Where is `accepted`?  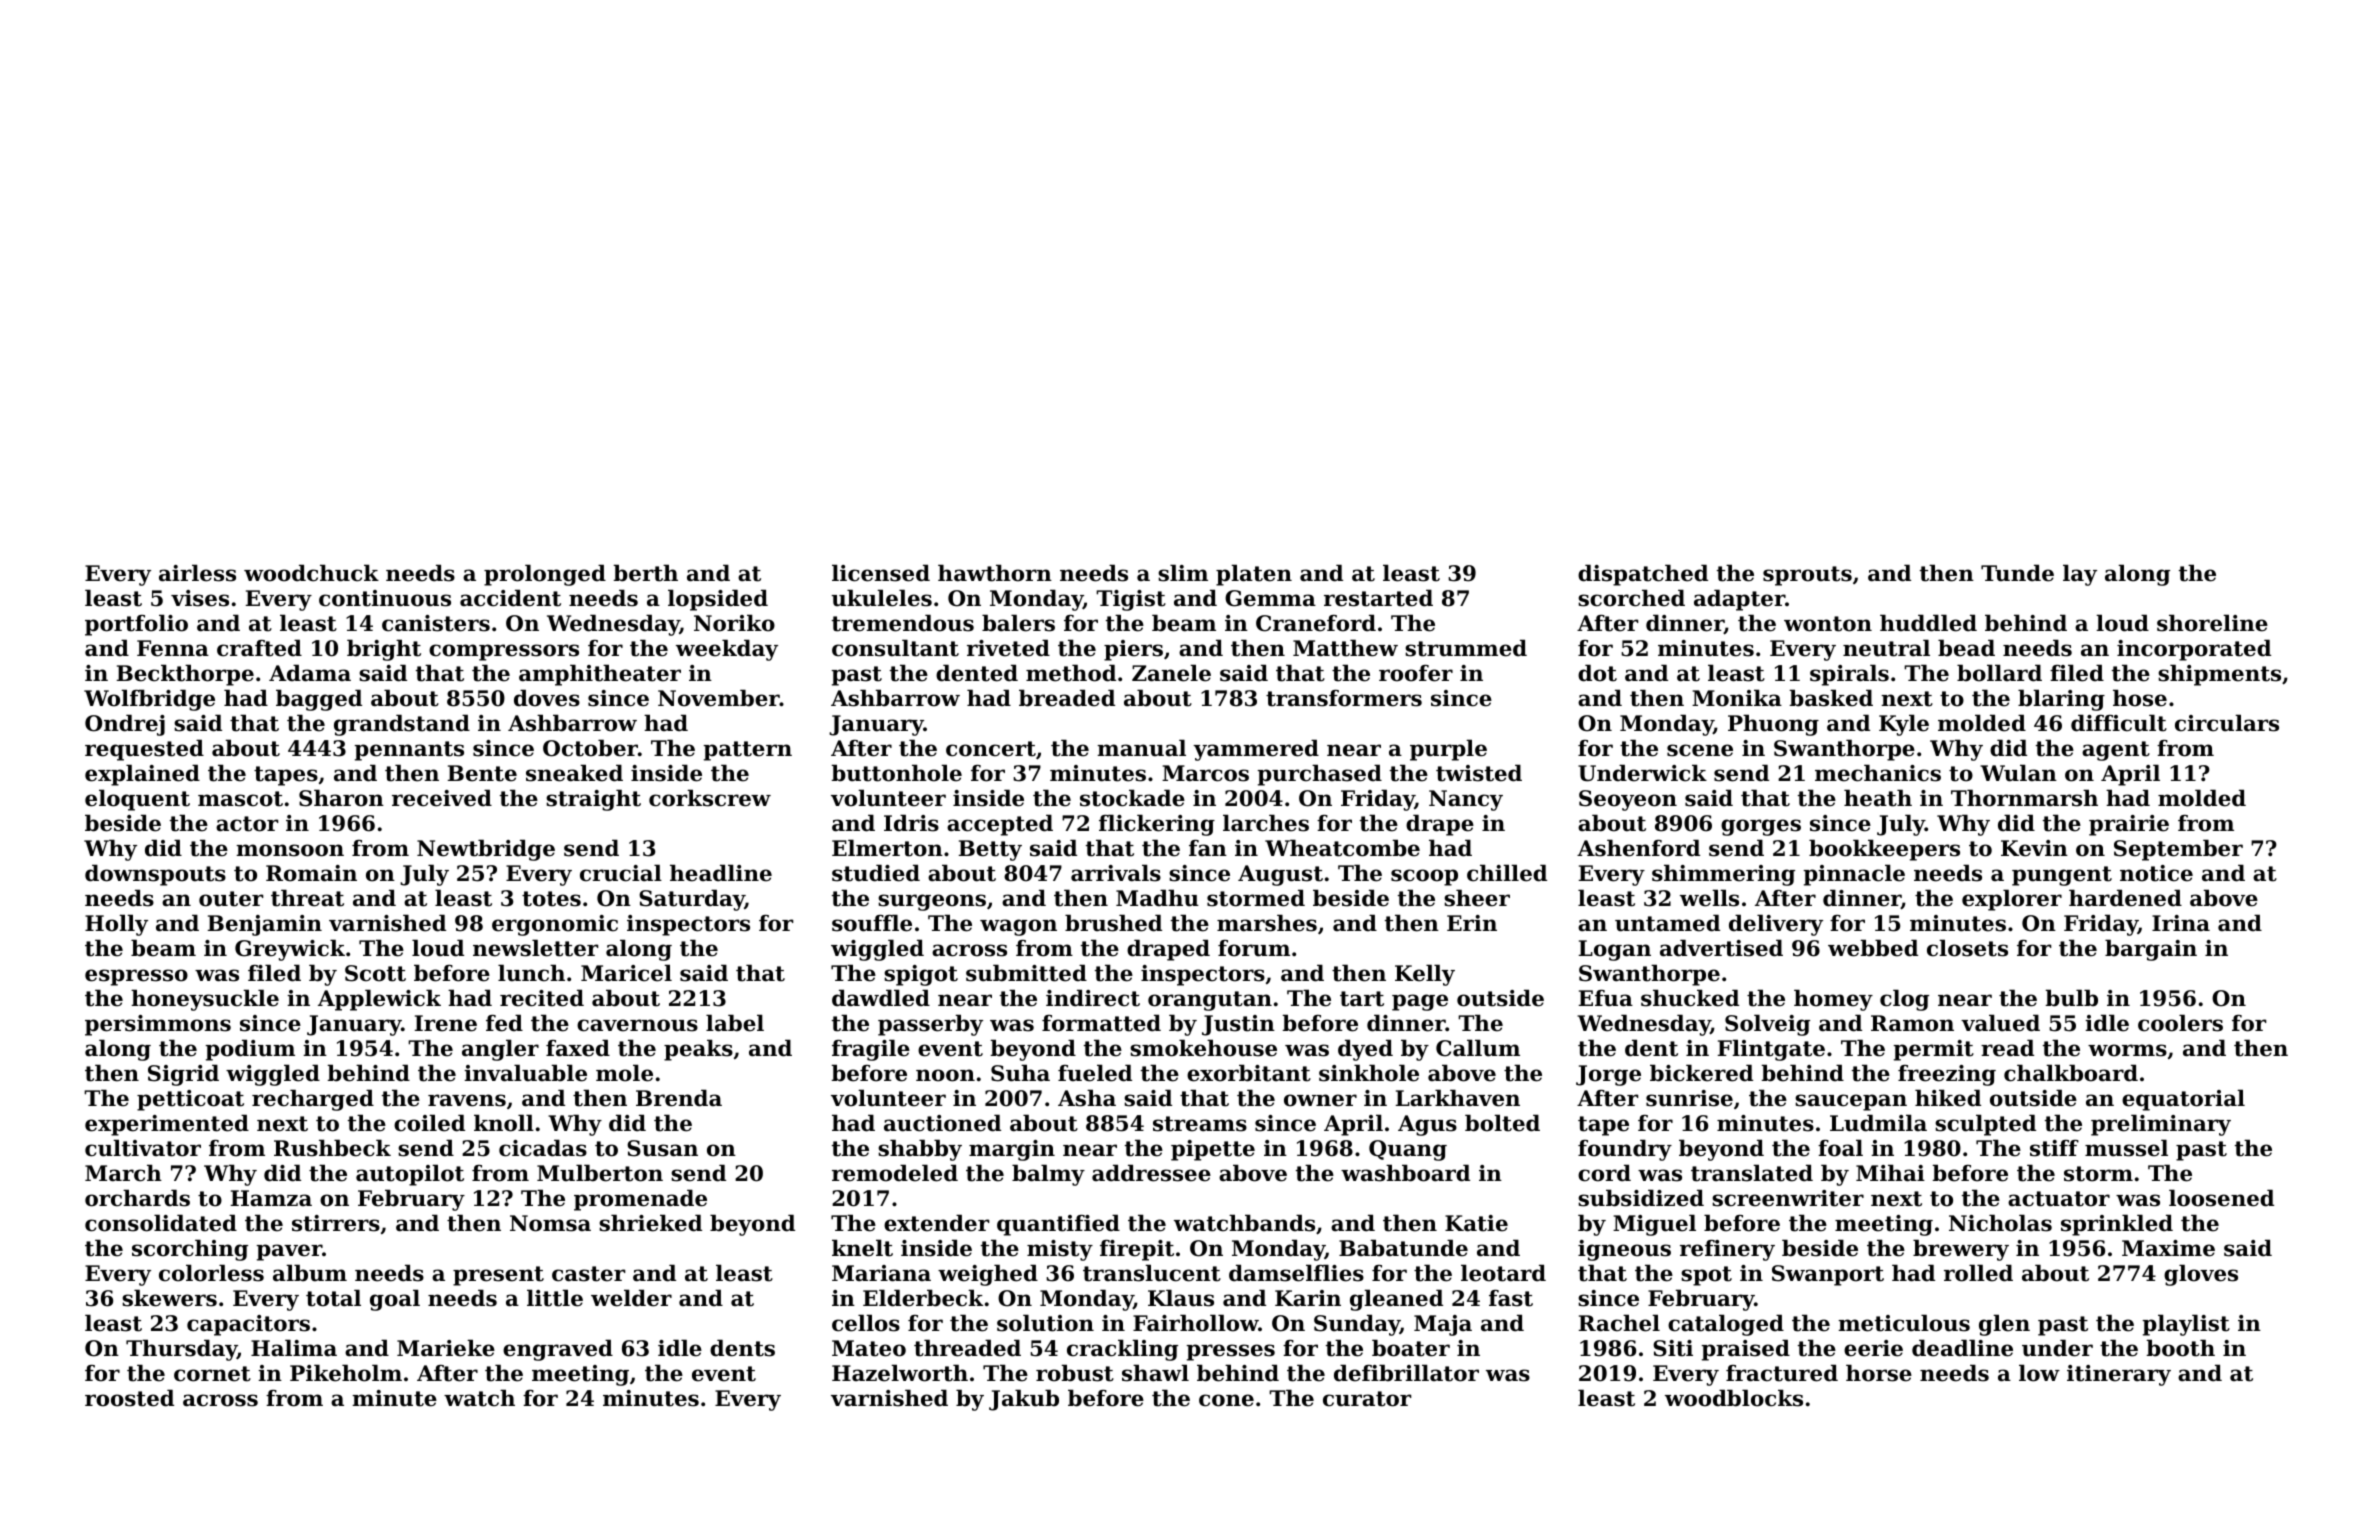
accepted is located at coordinates (1000, 825).
